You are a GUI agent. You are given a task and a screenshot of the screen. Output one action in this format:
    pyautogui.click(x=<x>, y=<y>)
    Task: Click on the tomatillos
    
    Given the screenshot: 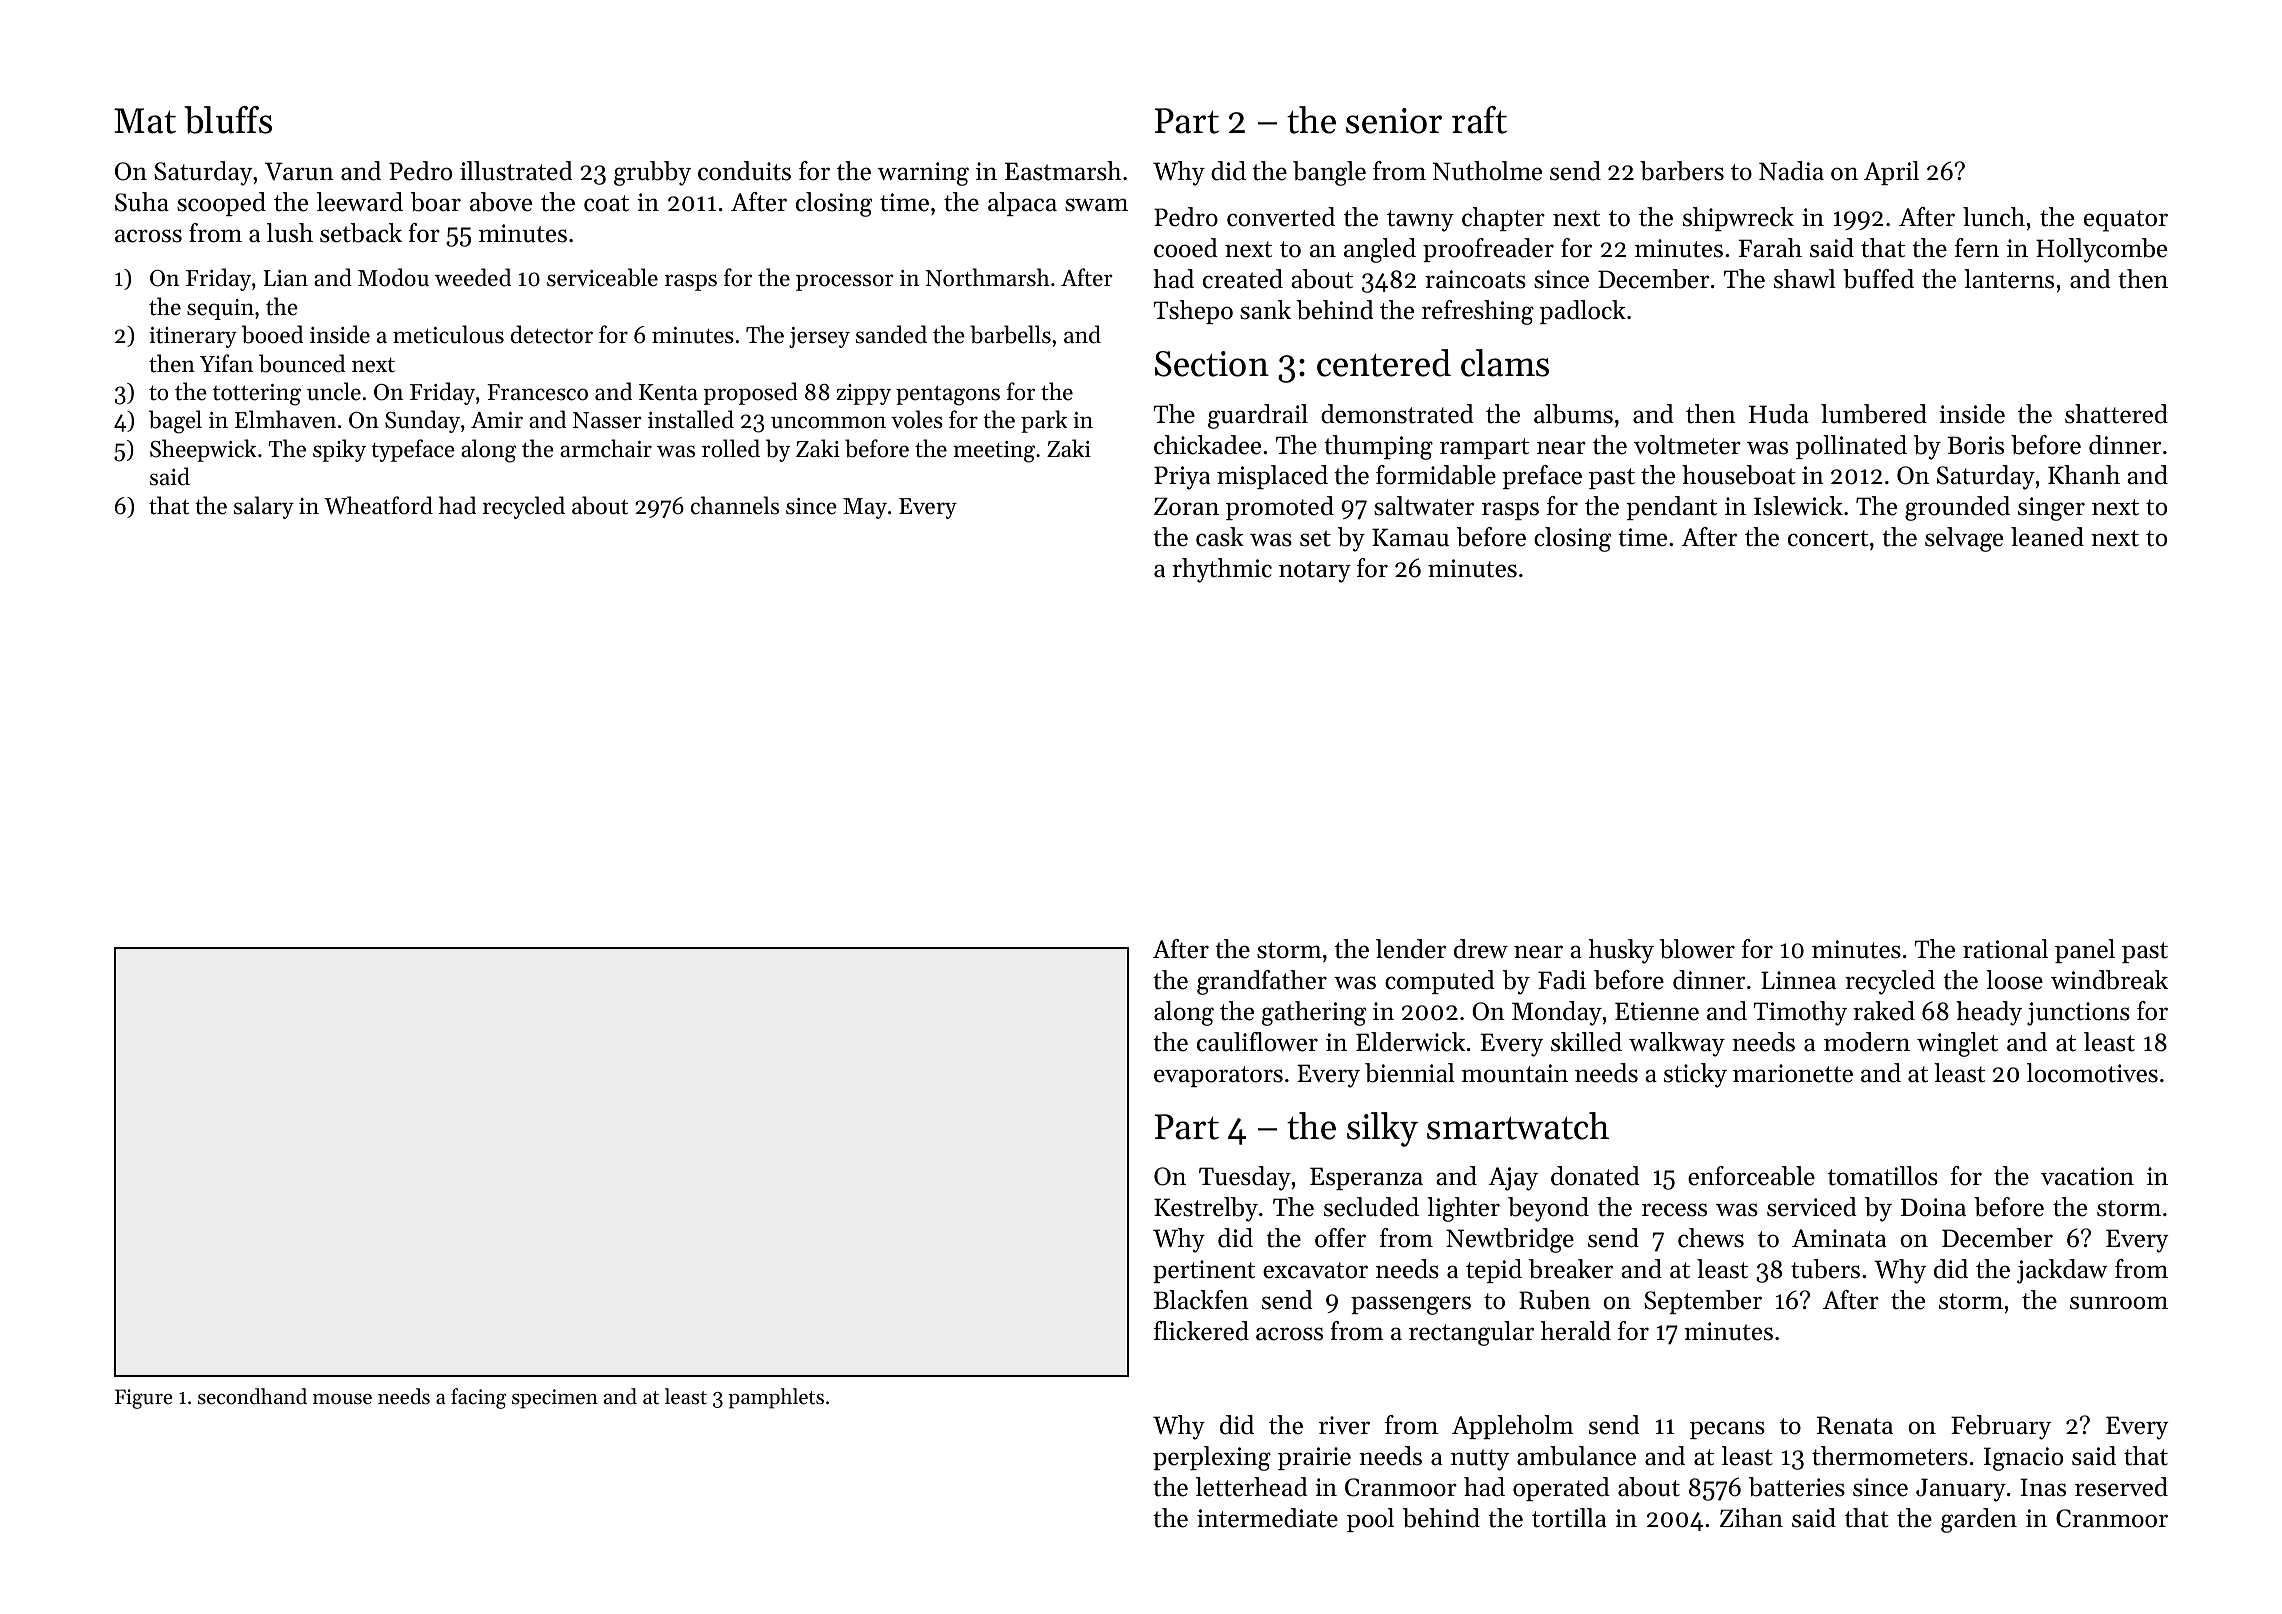 What is the action you would take?
    pyautogui.click(x=1883, y=1176)
